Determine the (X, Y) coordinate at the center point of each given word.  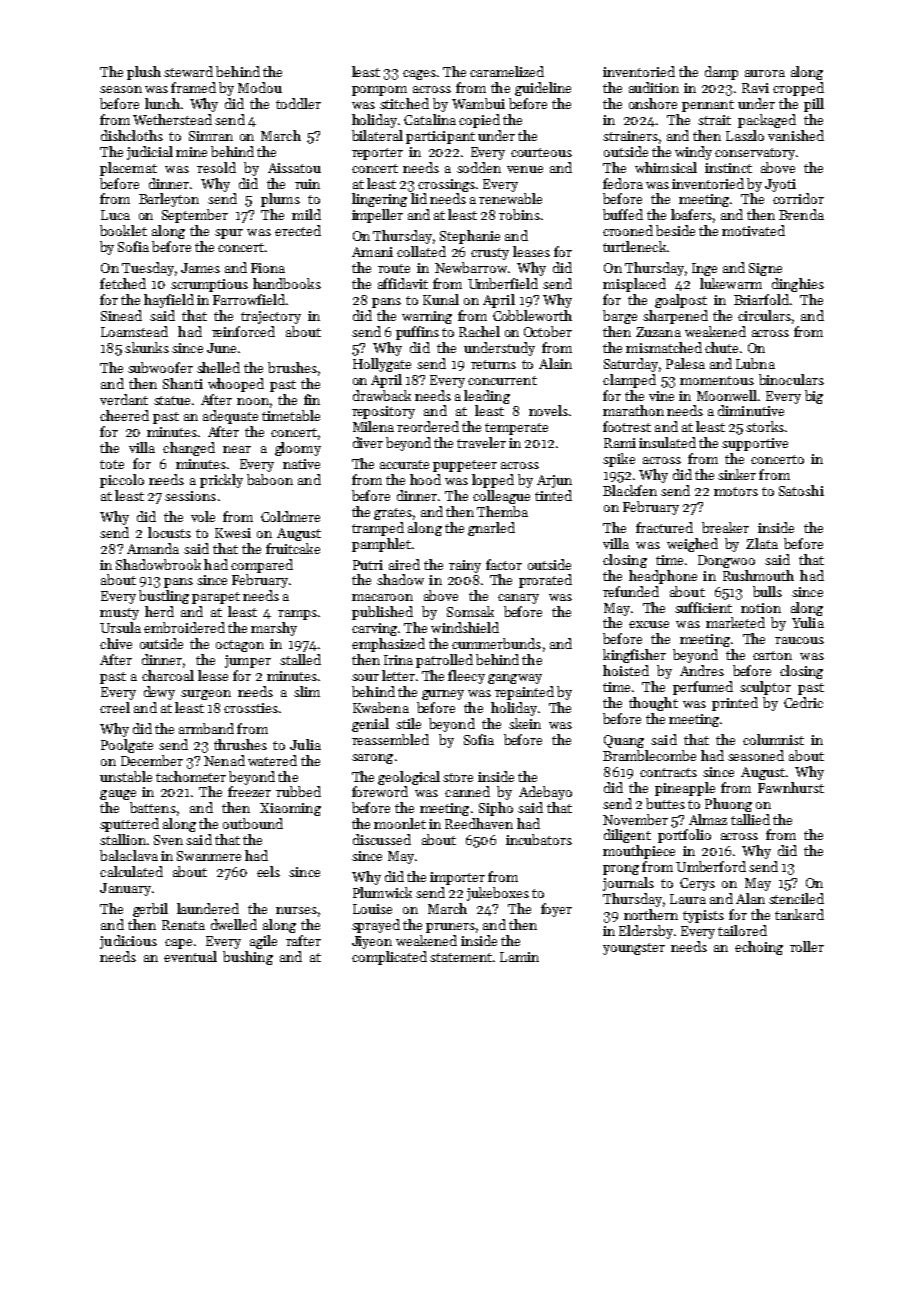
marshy (274, 629)
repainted (524, 693)
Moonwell (727, 395)
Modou (260, 87)
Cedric (803, 702)
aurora (765, 73)
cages (419, 75)
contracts (668, 772)
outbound (253, 823)
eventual (190, 956)
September (195, 216)
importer (457, 878)
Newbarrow (471, 267)
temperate (516, 429)
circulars (764, 315)
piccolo (122, 481)
